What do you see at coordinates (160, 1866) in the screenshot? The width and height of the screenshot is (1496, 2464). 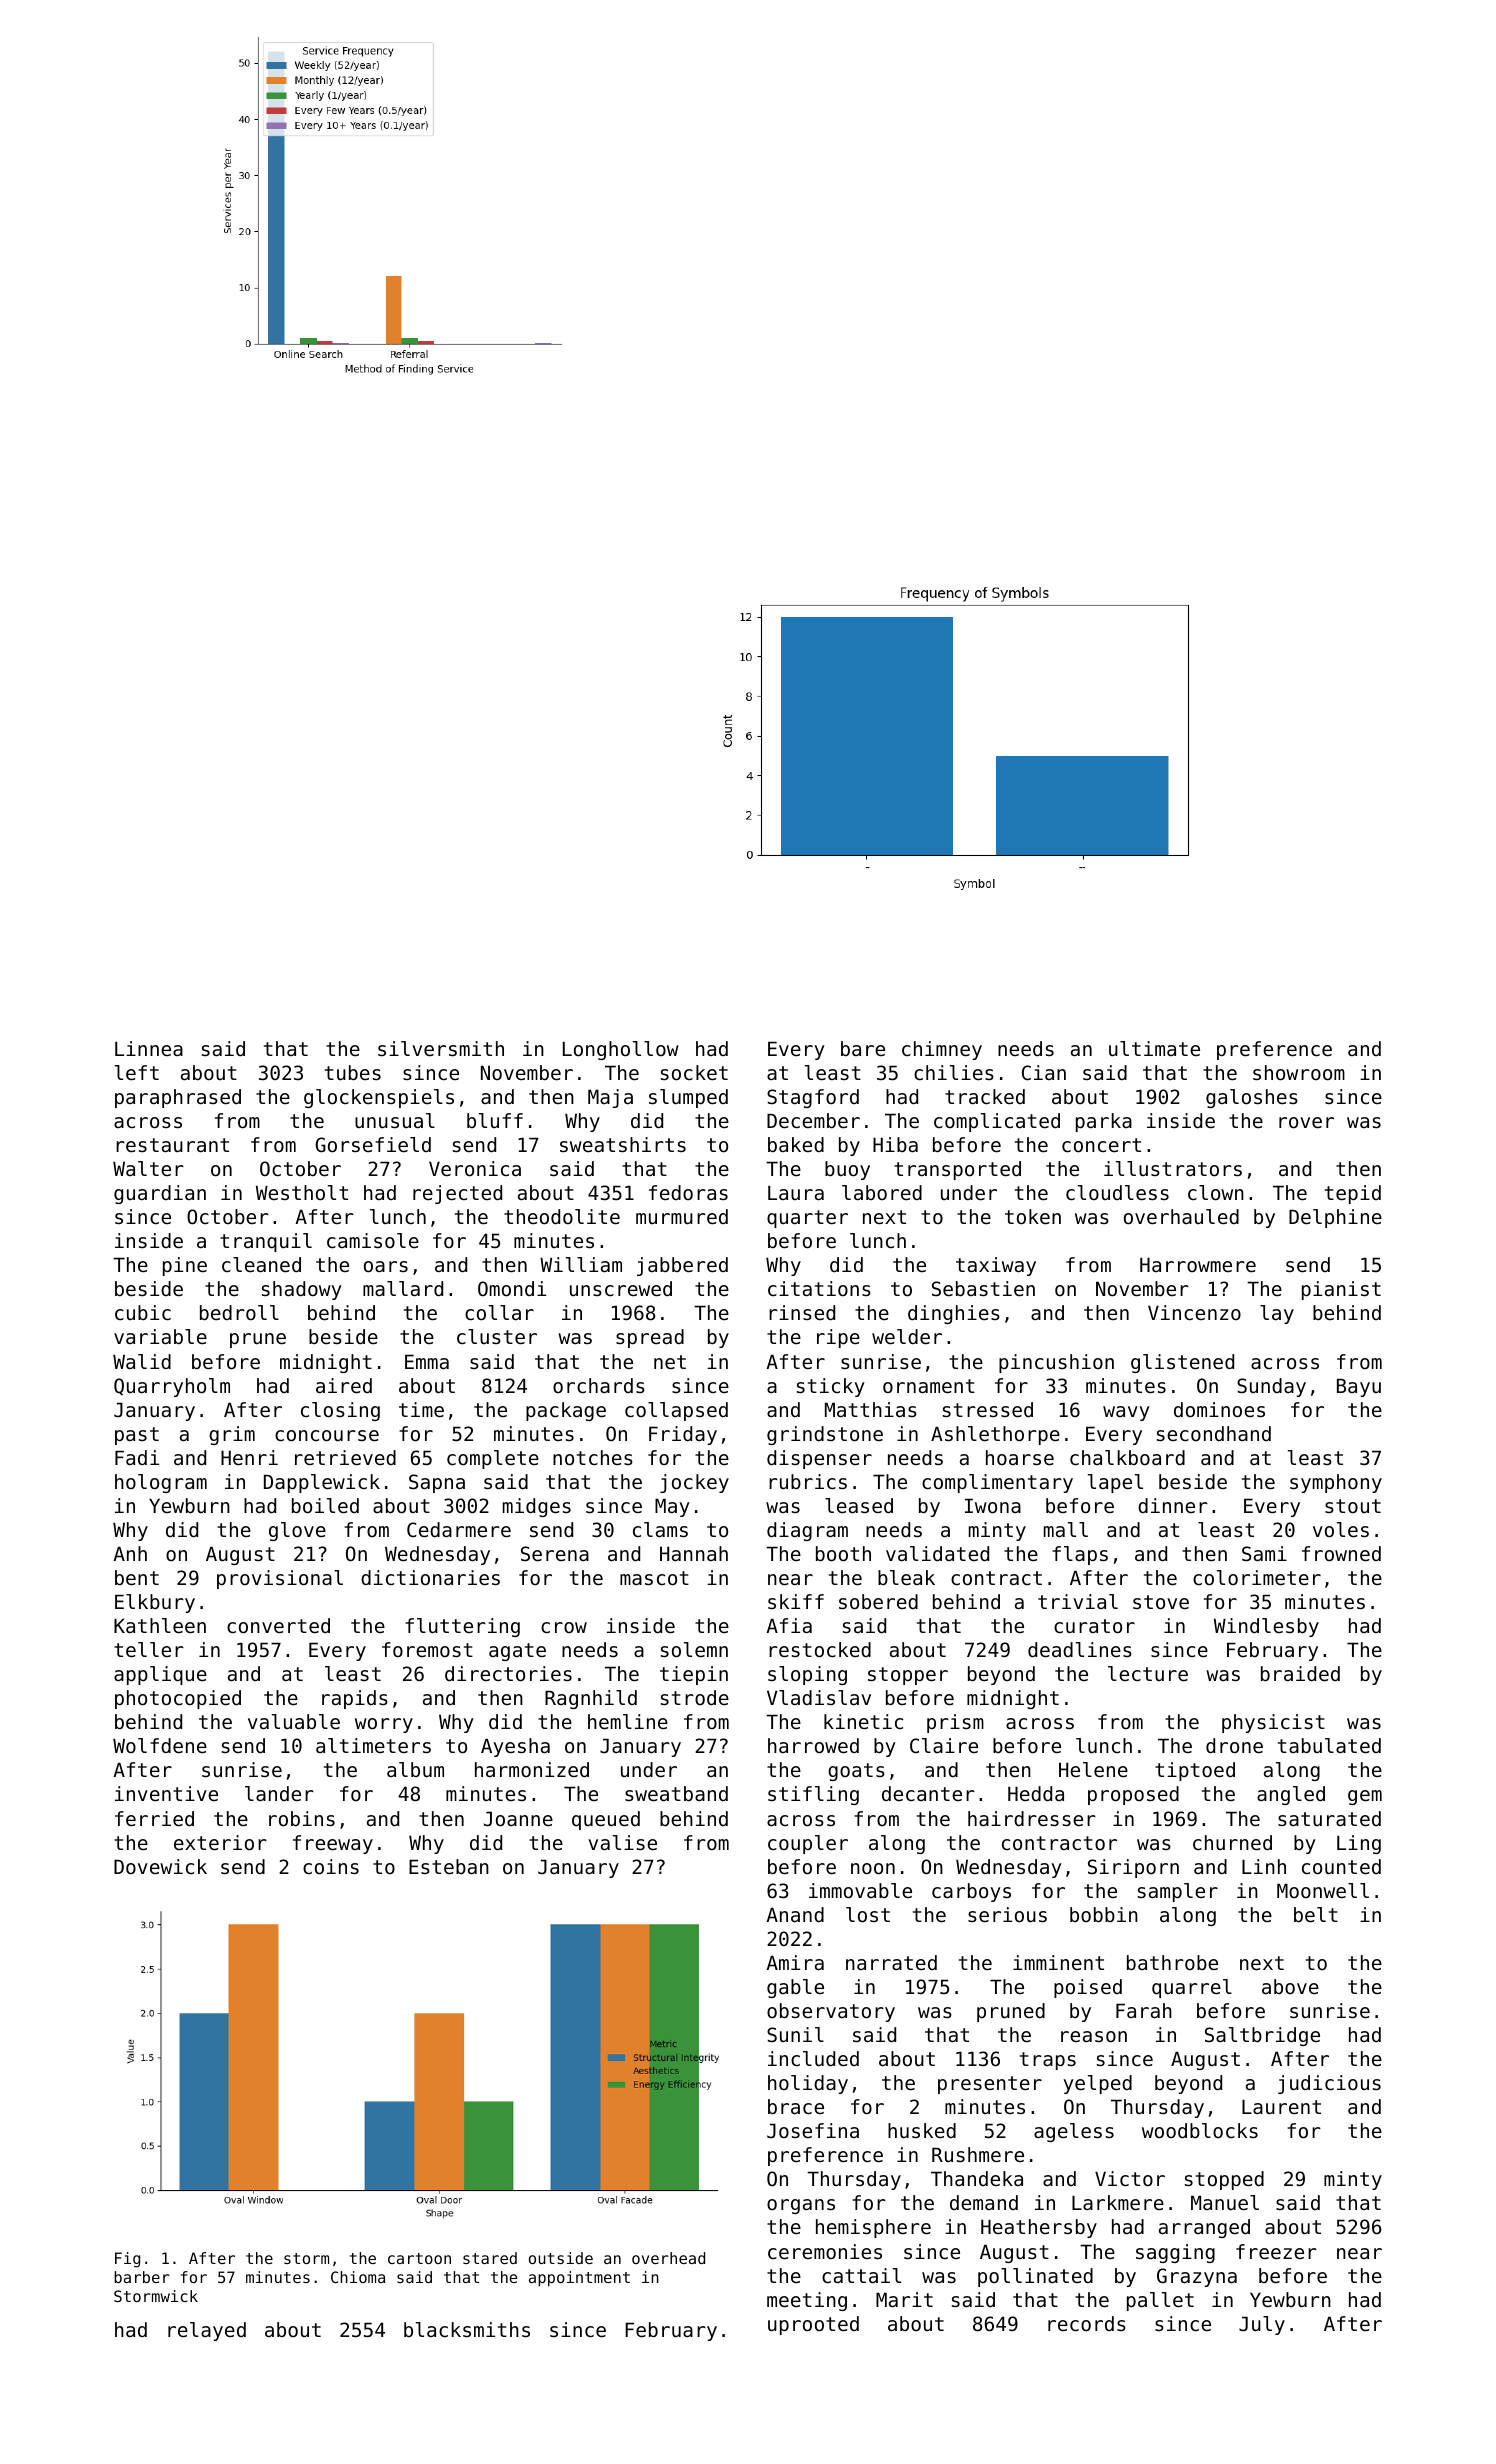 I see `Dovewick` at bounding box center [160, 1866].
